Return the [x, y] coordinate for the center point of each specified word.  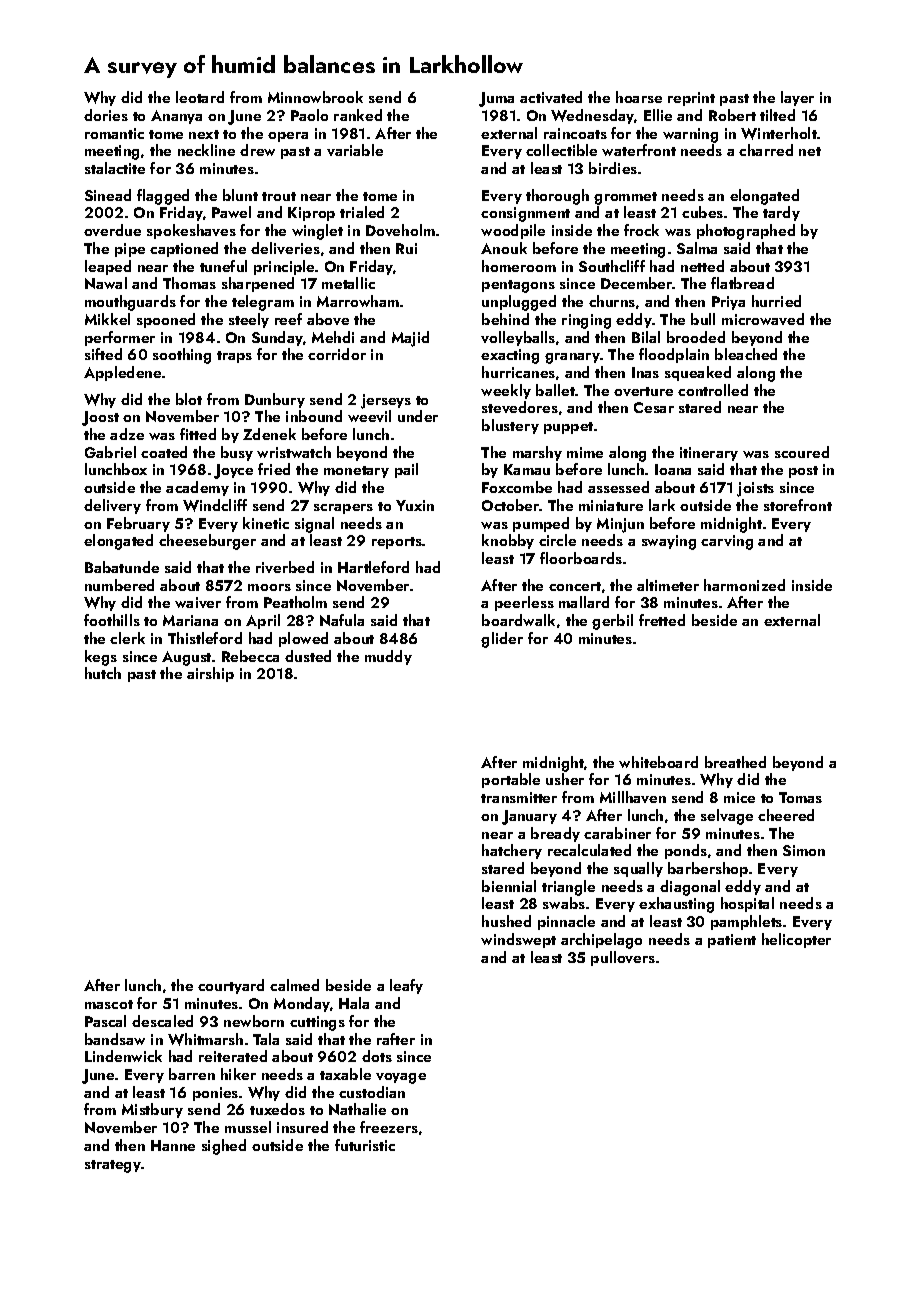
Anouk [504, 248]
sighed [224, 1147]
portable [511, 780]
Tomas [800, 797]
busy [237, 453]
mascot [109, 1004]
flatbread [742, 283]
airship [210, 674]
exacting [510, 356]
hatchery [512, 851]
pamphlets [746, 922]
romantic [114, 133]
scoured [802, 452]
